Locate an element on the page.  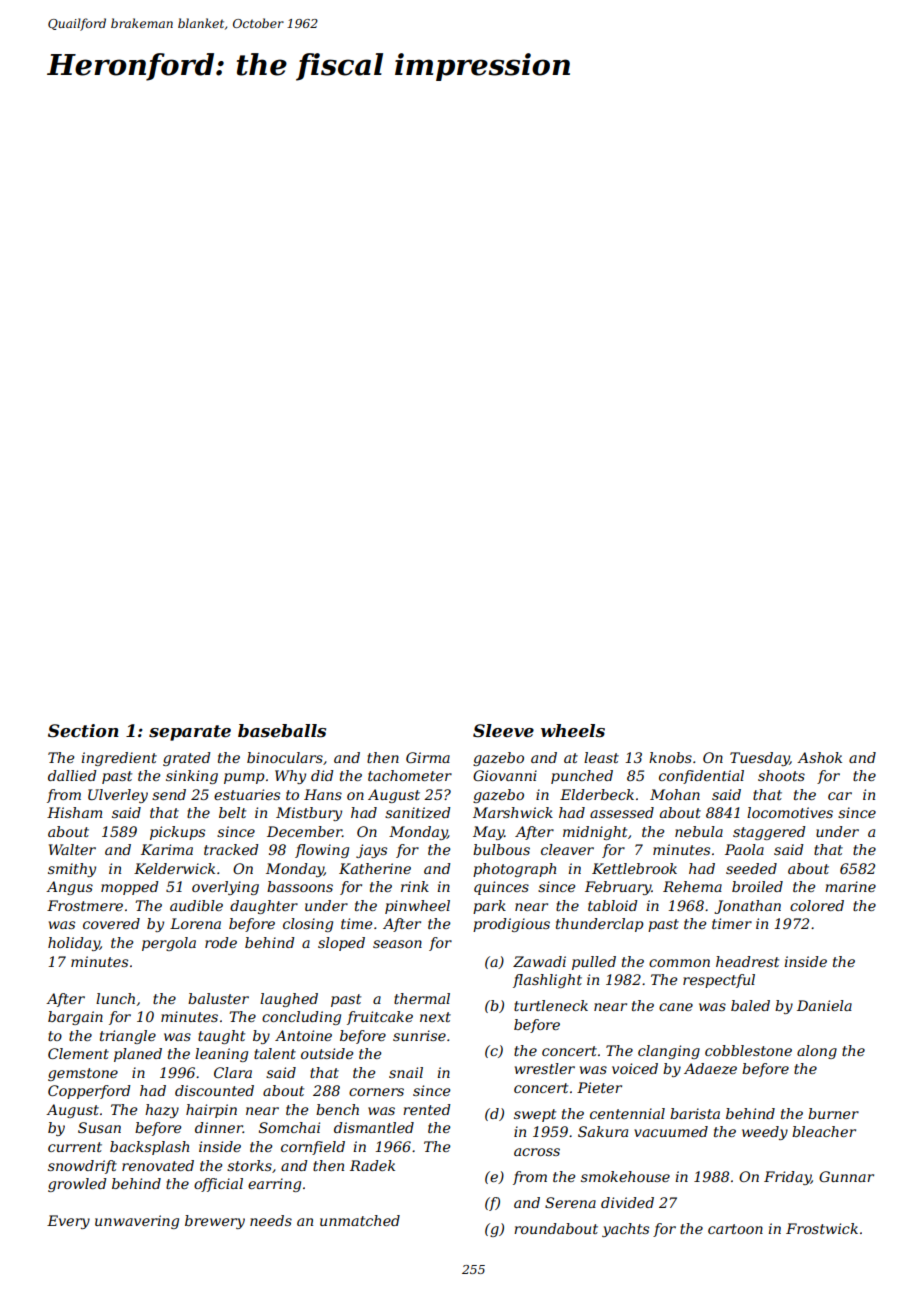
triangle is located at coordinates (128, 1037).
